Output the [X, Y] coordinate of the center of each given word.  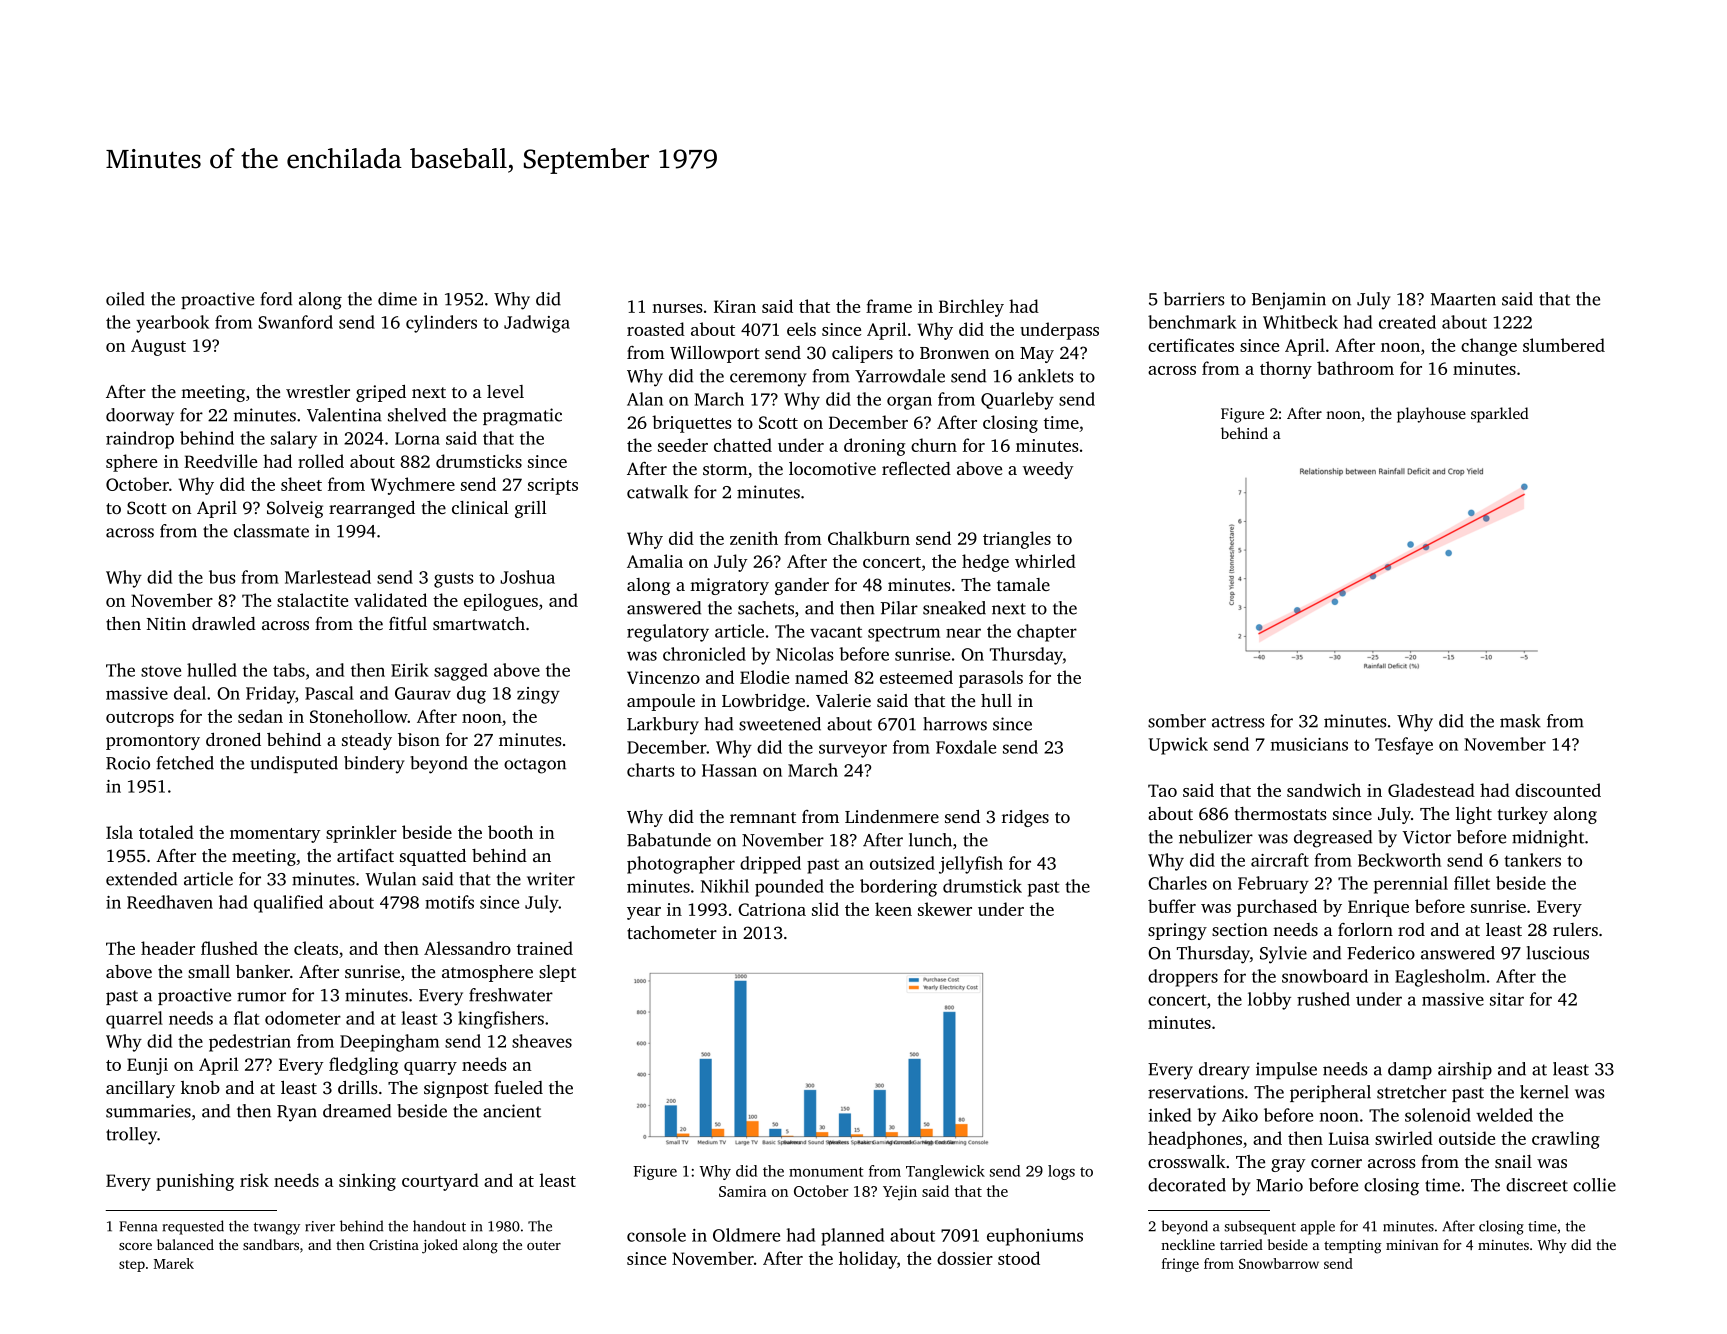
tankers [1532, 860]
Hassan [729, 770]
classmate [271, 531]
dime [397, 299]
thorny [1286, 370]
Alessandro [467, 948]
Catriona [772, 909]
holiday [868, 1260]
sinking [367, 1182]
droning [874, 447]
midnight [1548, 839]
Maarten [1463, 299]
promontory [153, 742]
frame [889, 306]
